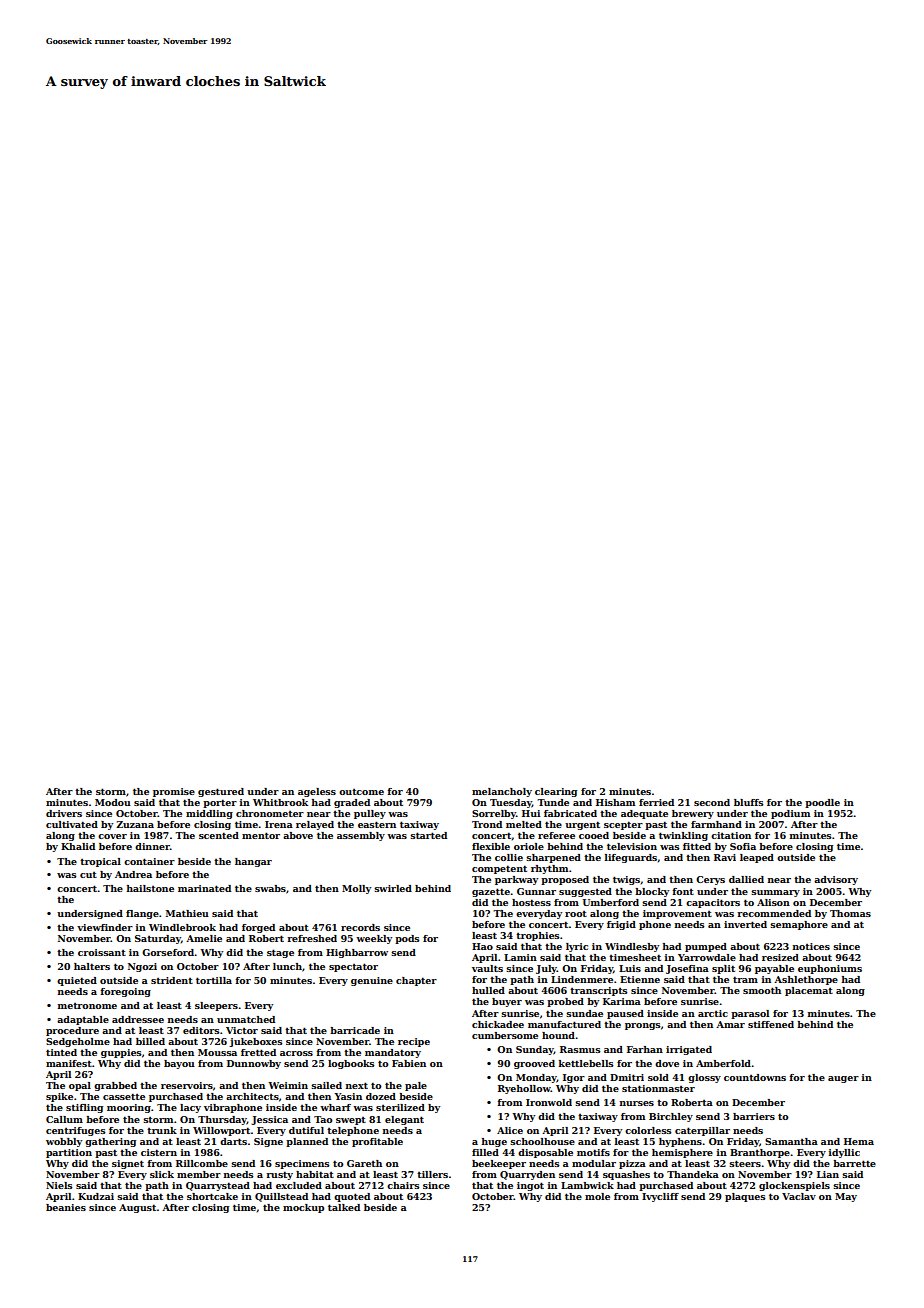  What do you see at coordinates (187, 1085) in the page?
I see `reservoirs` at bounding box center [187, 1085].
